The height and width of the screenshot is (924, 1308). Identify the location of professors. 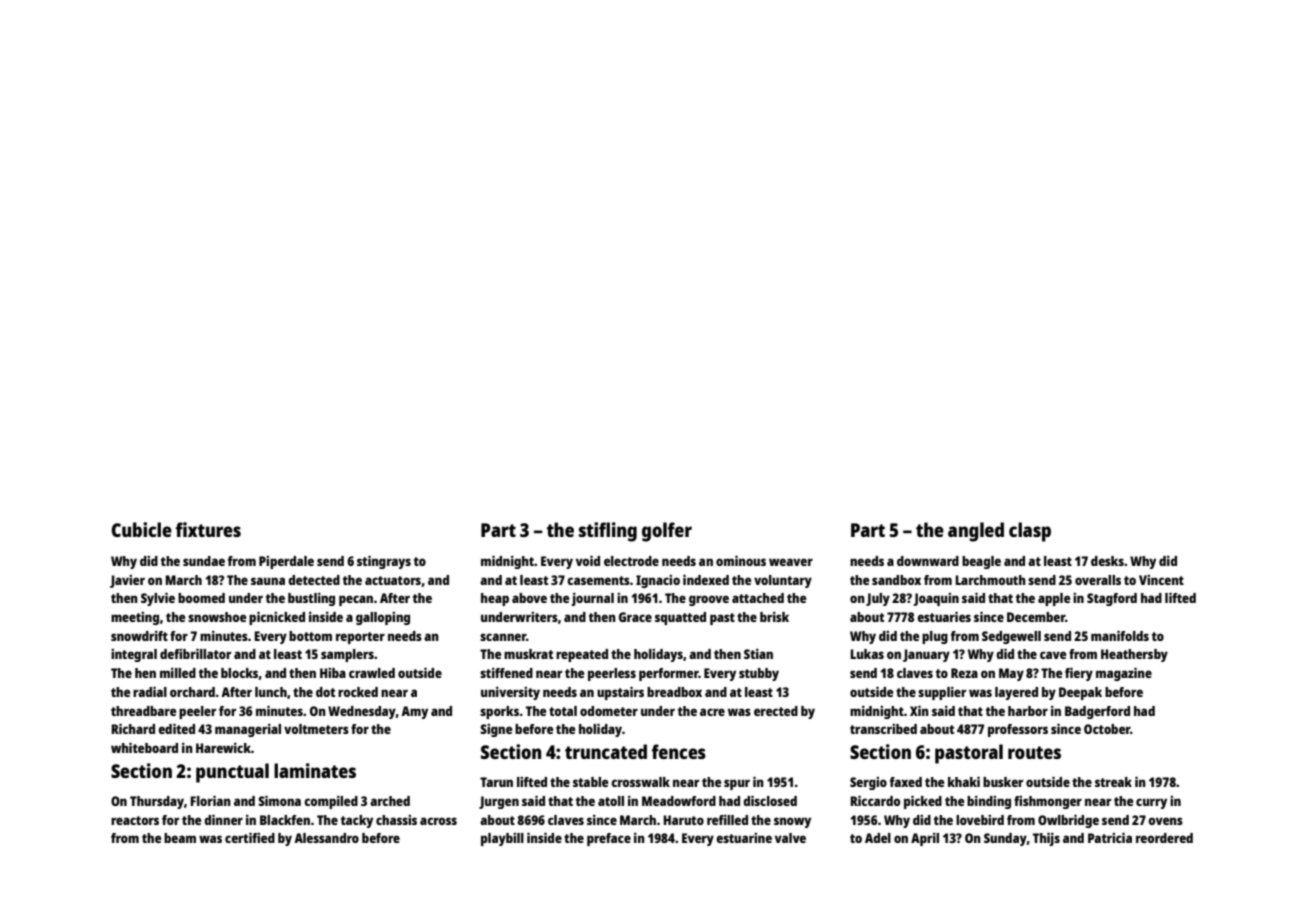
(1018, 730).
